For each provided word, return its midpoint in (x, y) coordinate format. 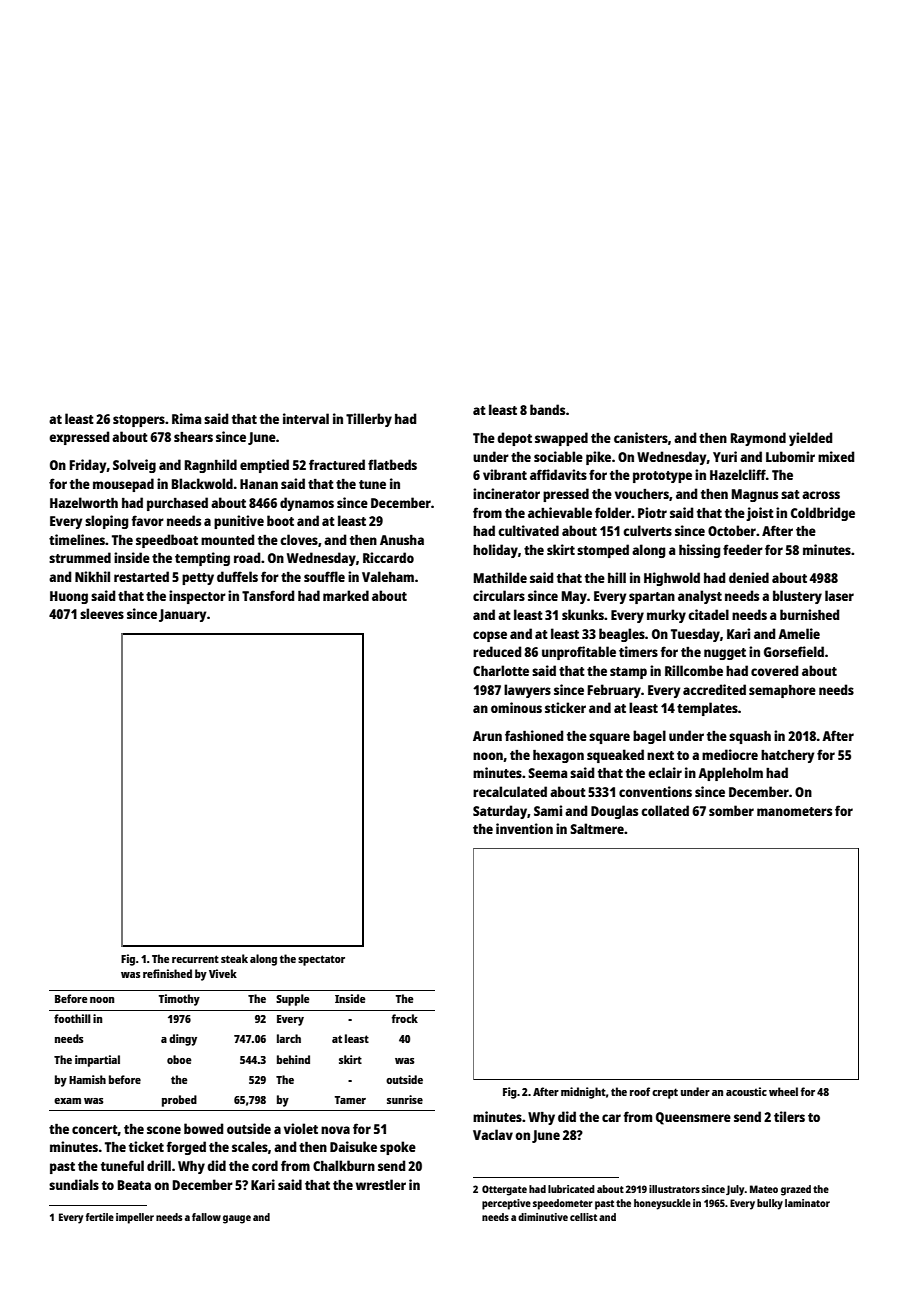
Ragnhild (211, 466)
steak (234, 958)
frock (405, 1018)
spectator (321, 960)
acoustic (746, 1091)
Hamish (87, 1079)
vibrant (505, 474)
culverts (647, 530)
